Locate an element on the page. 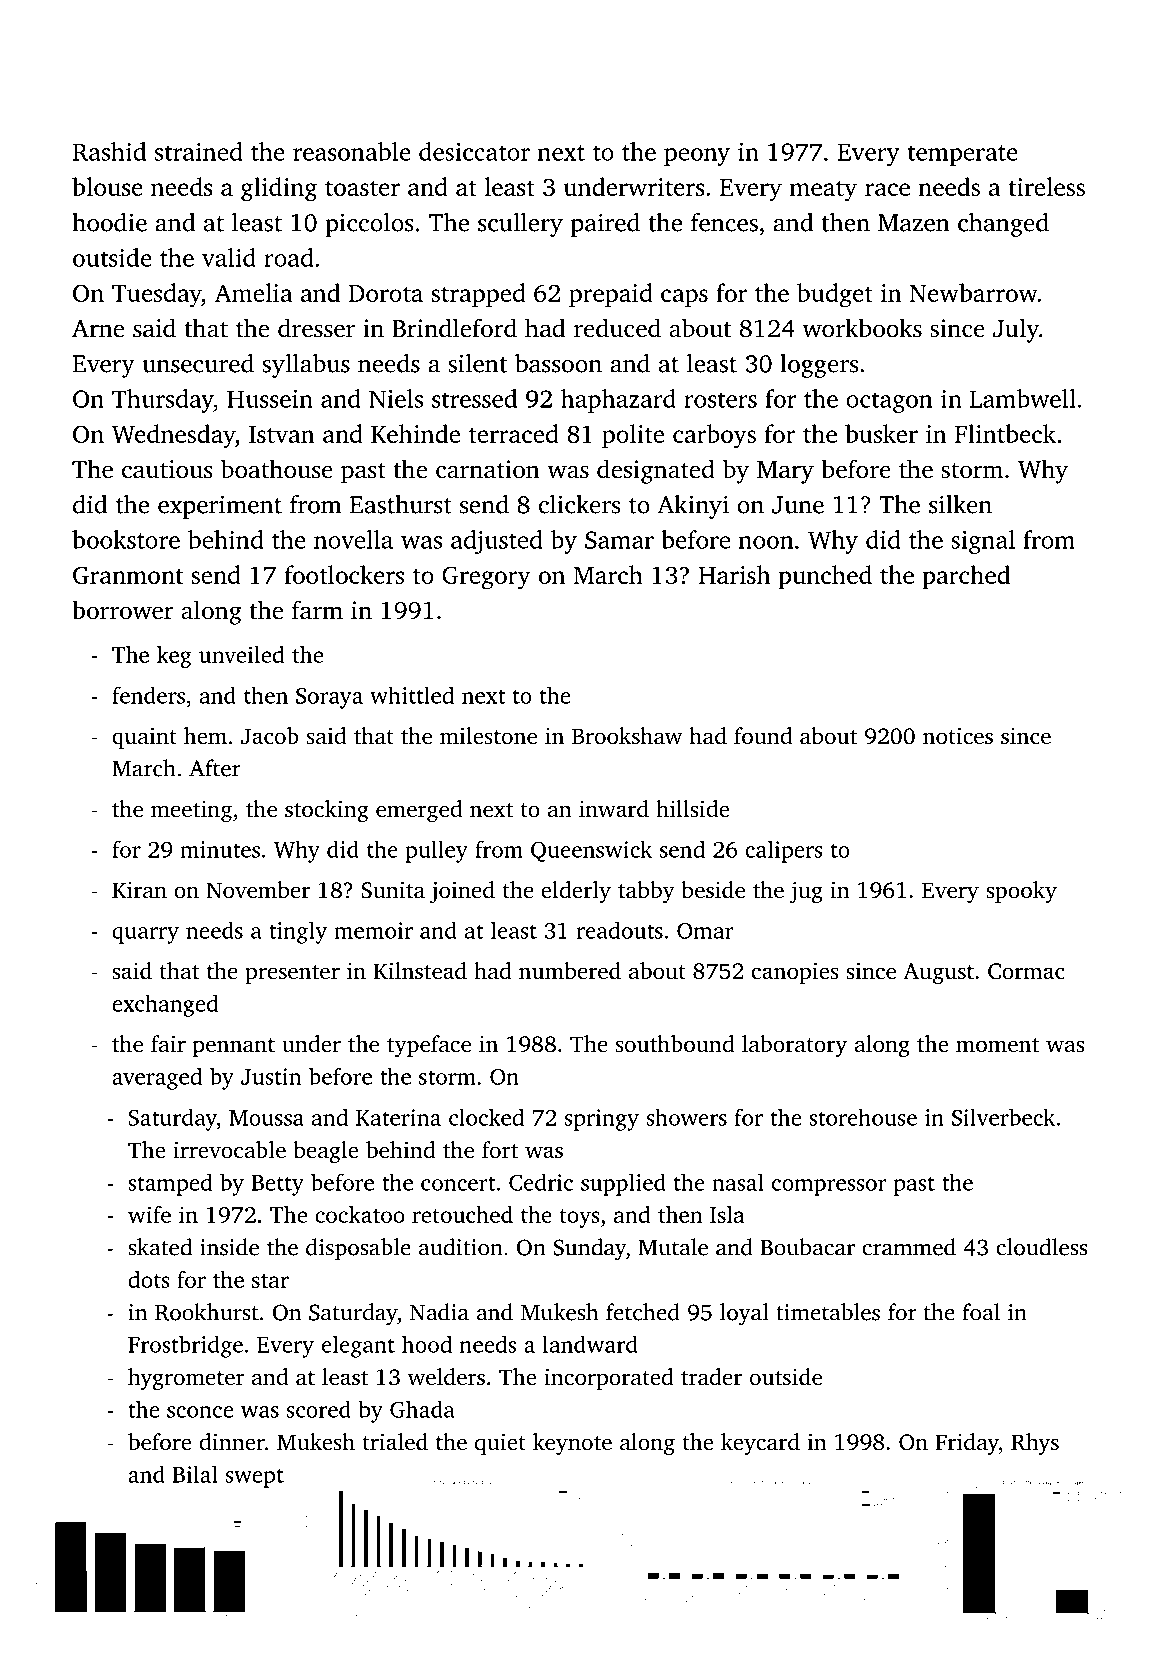  found is located at coordinates (763, 736).
